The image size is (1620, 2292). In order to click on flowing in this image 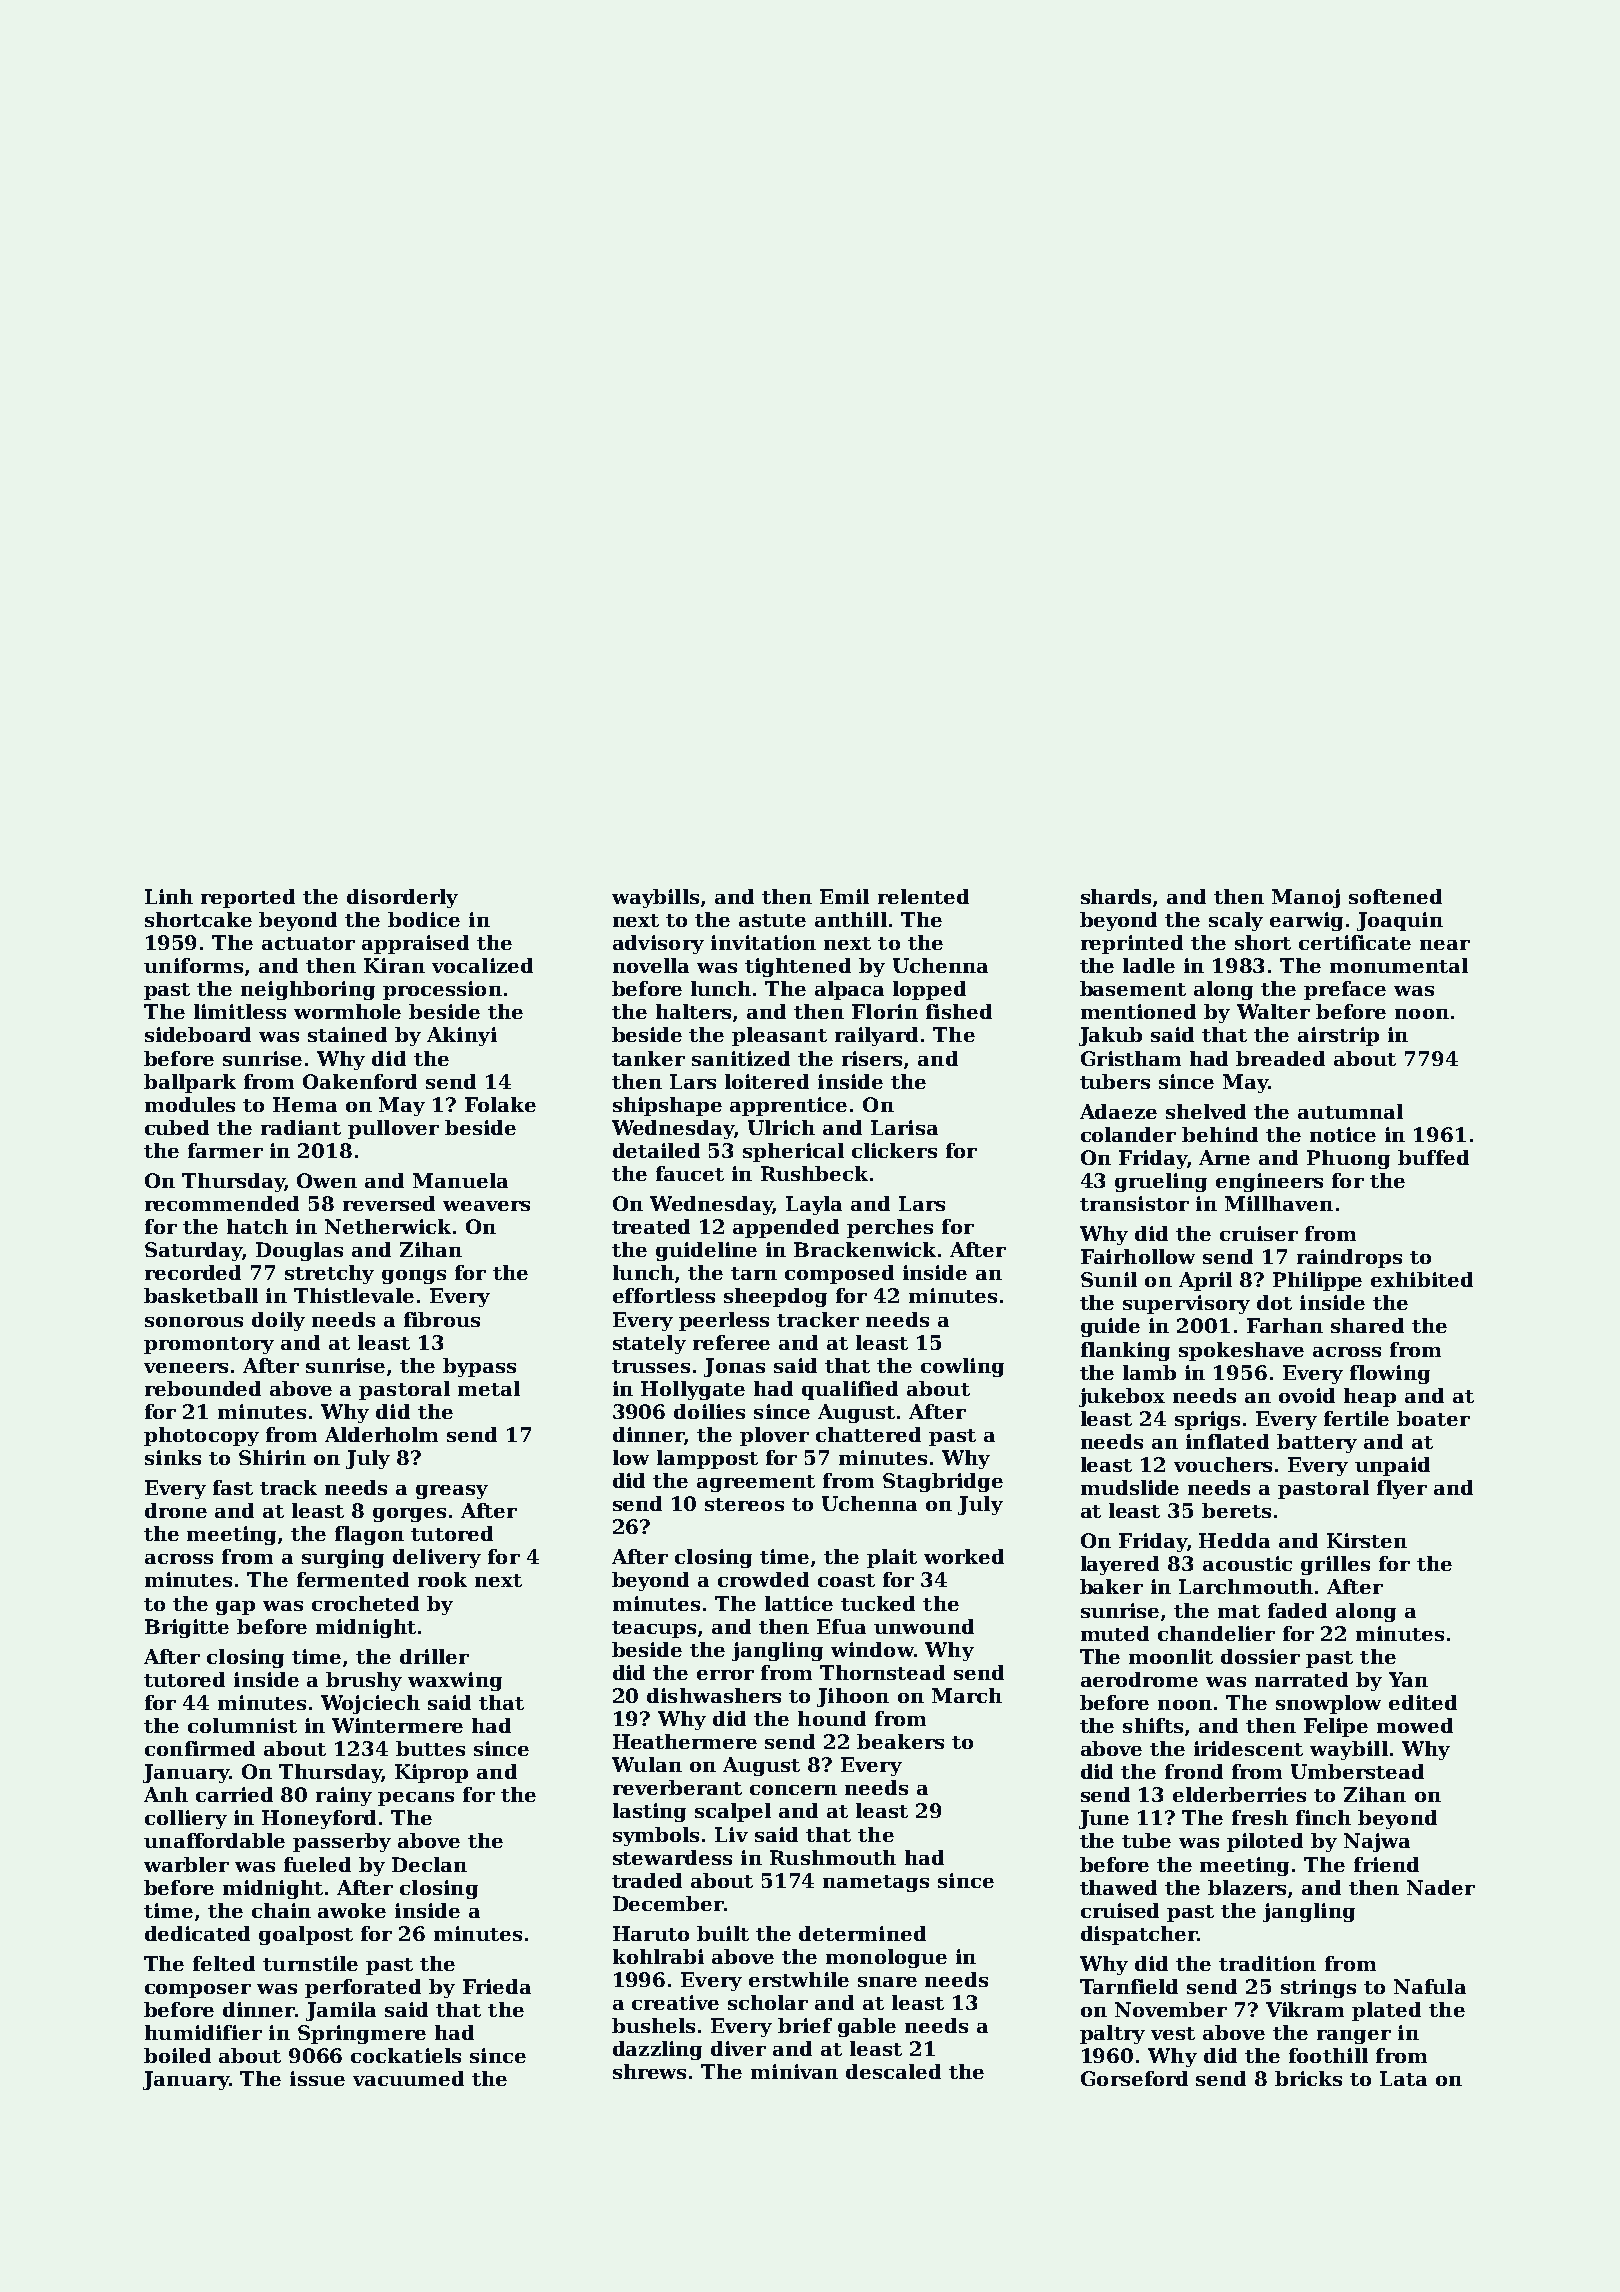, I will do `click(1390, 1374)`.
